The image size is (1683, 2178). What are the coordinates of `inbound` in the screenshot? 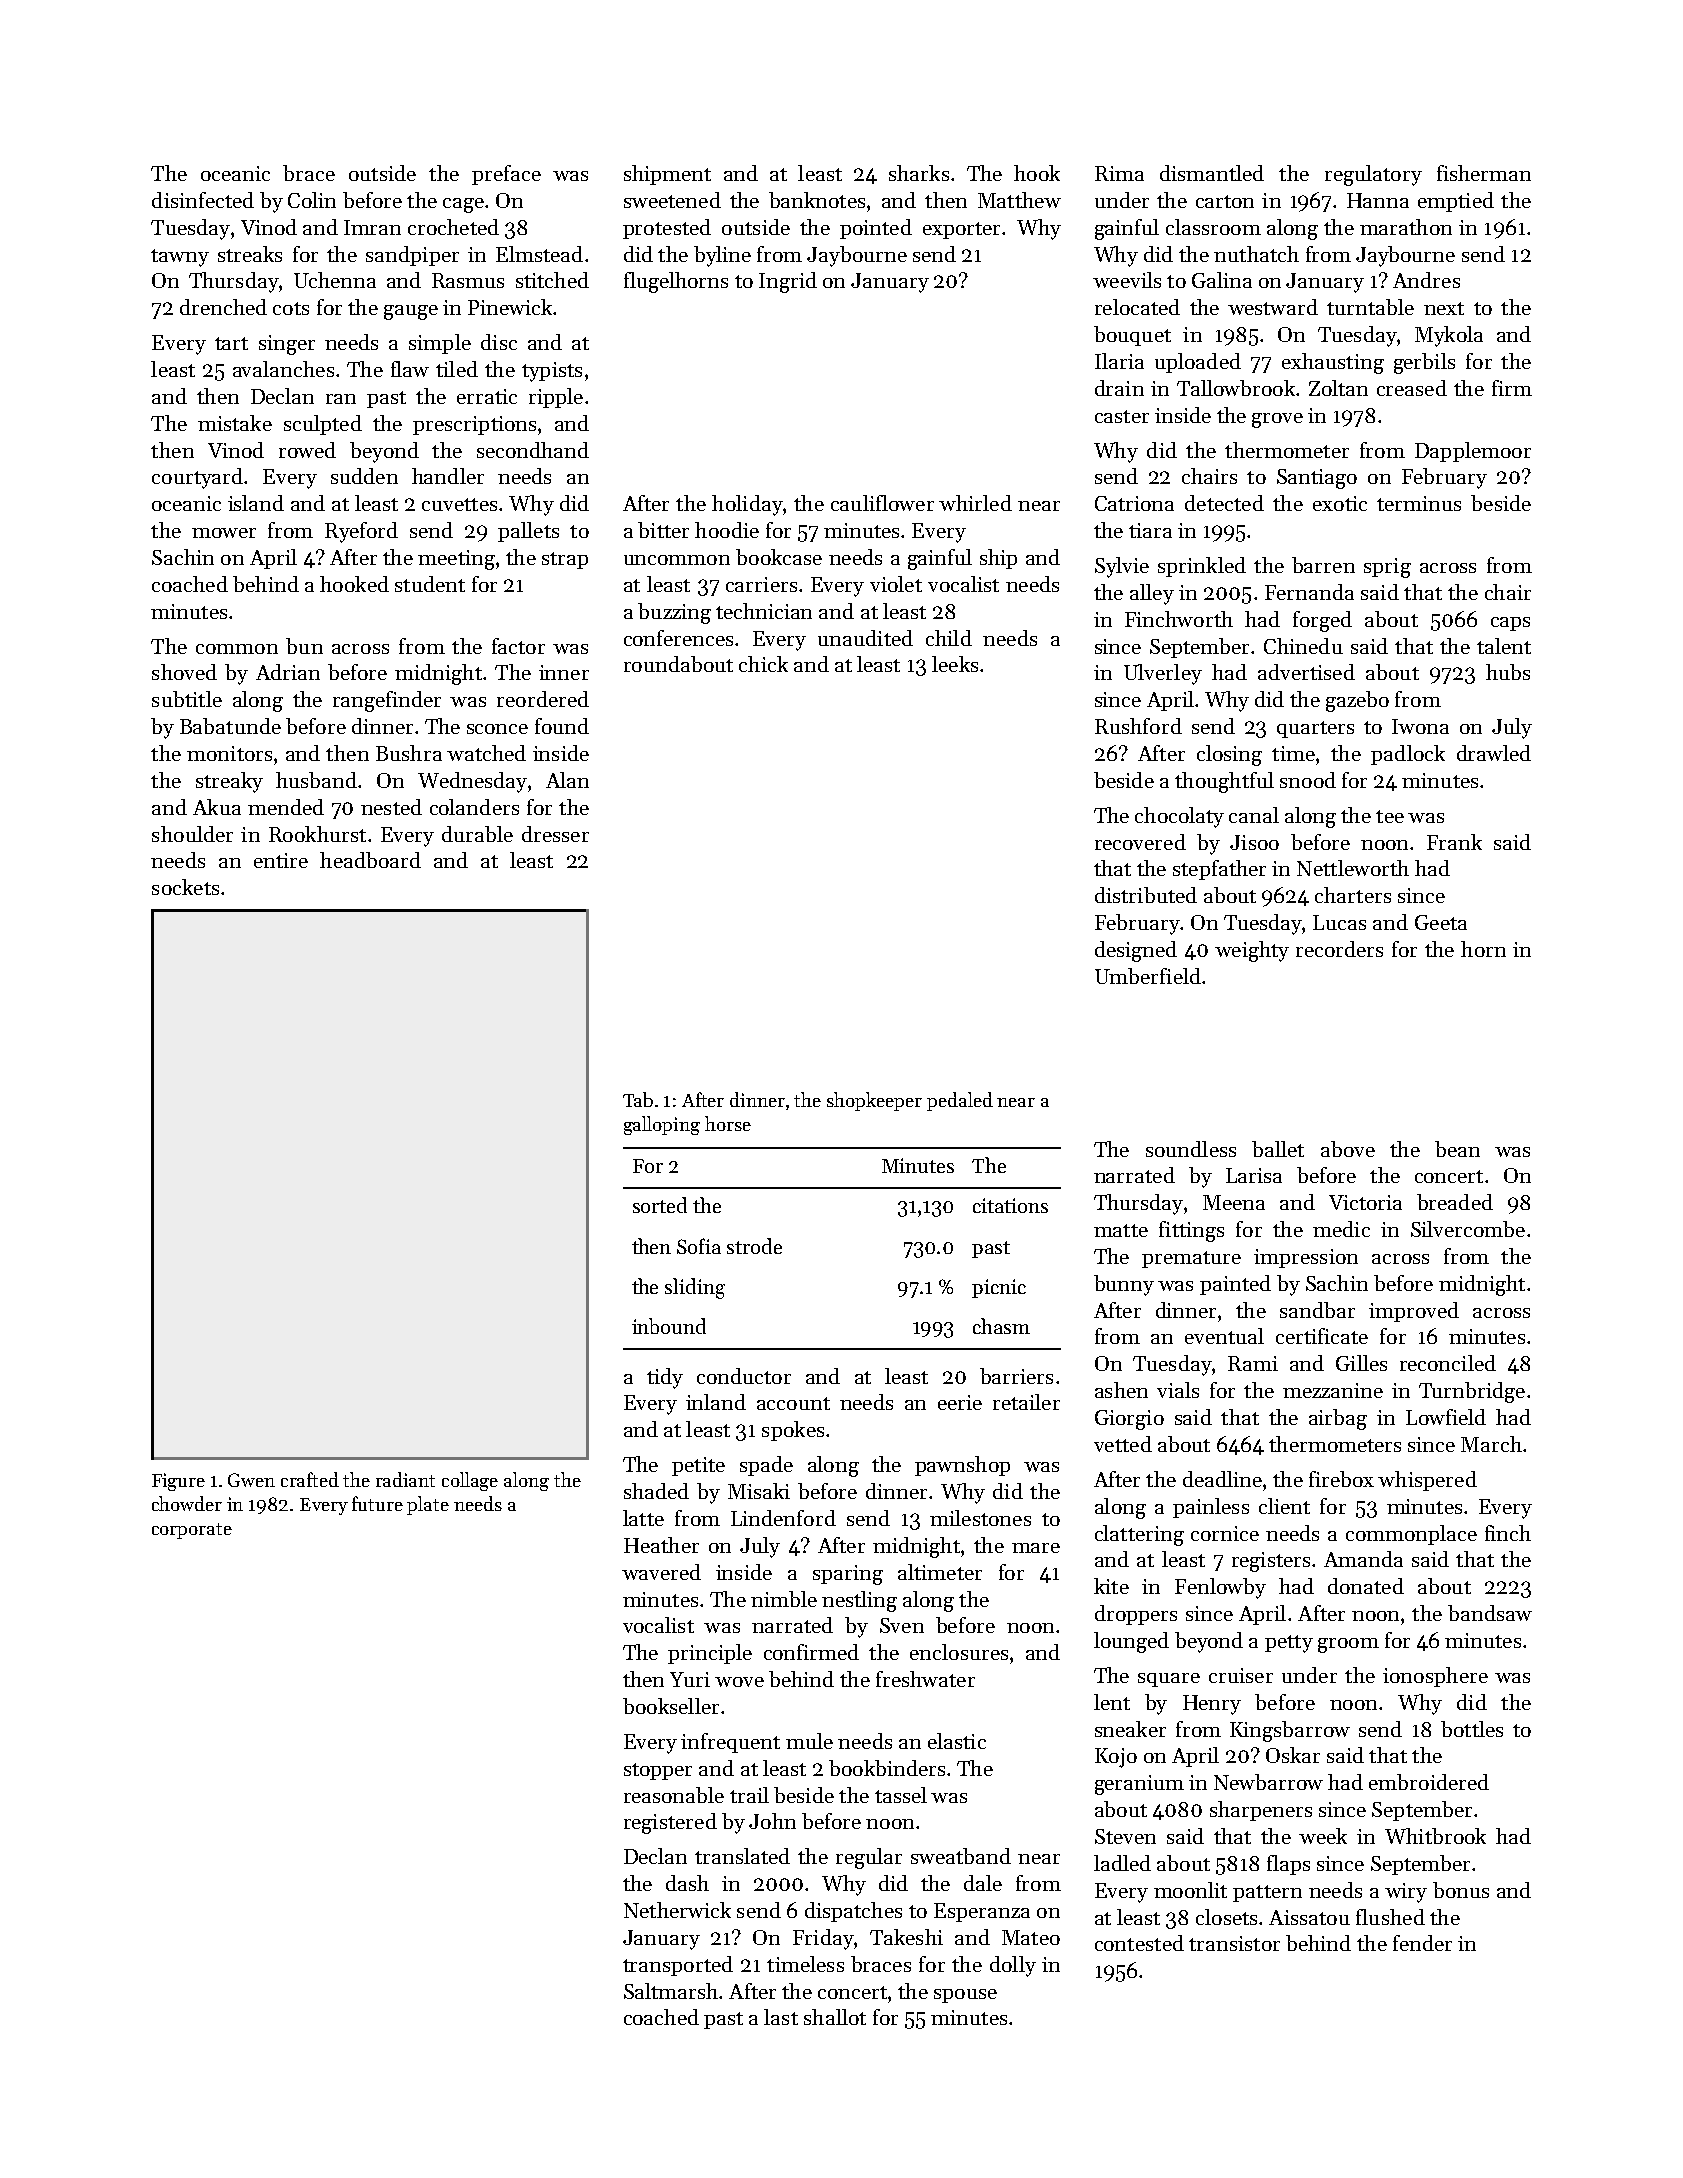 It's located at (669, 1326).
